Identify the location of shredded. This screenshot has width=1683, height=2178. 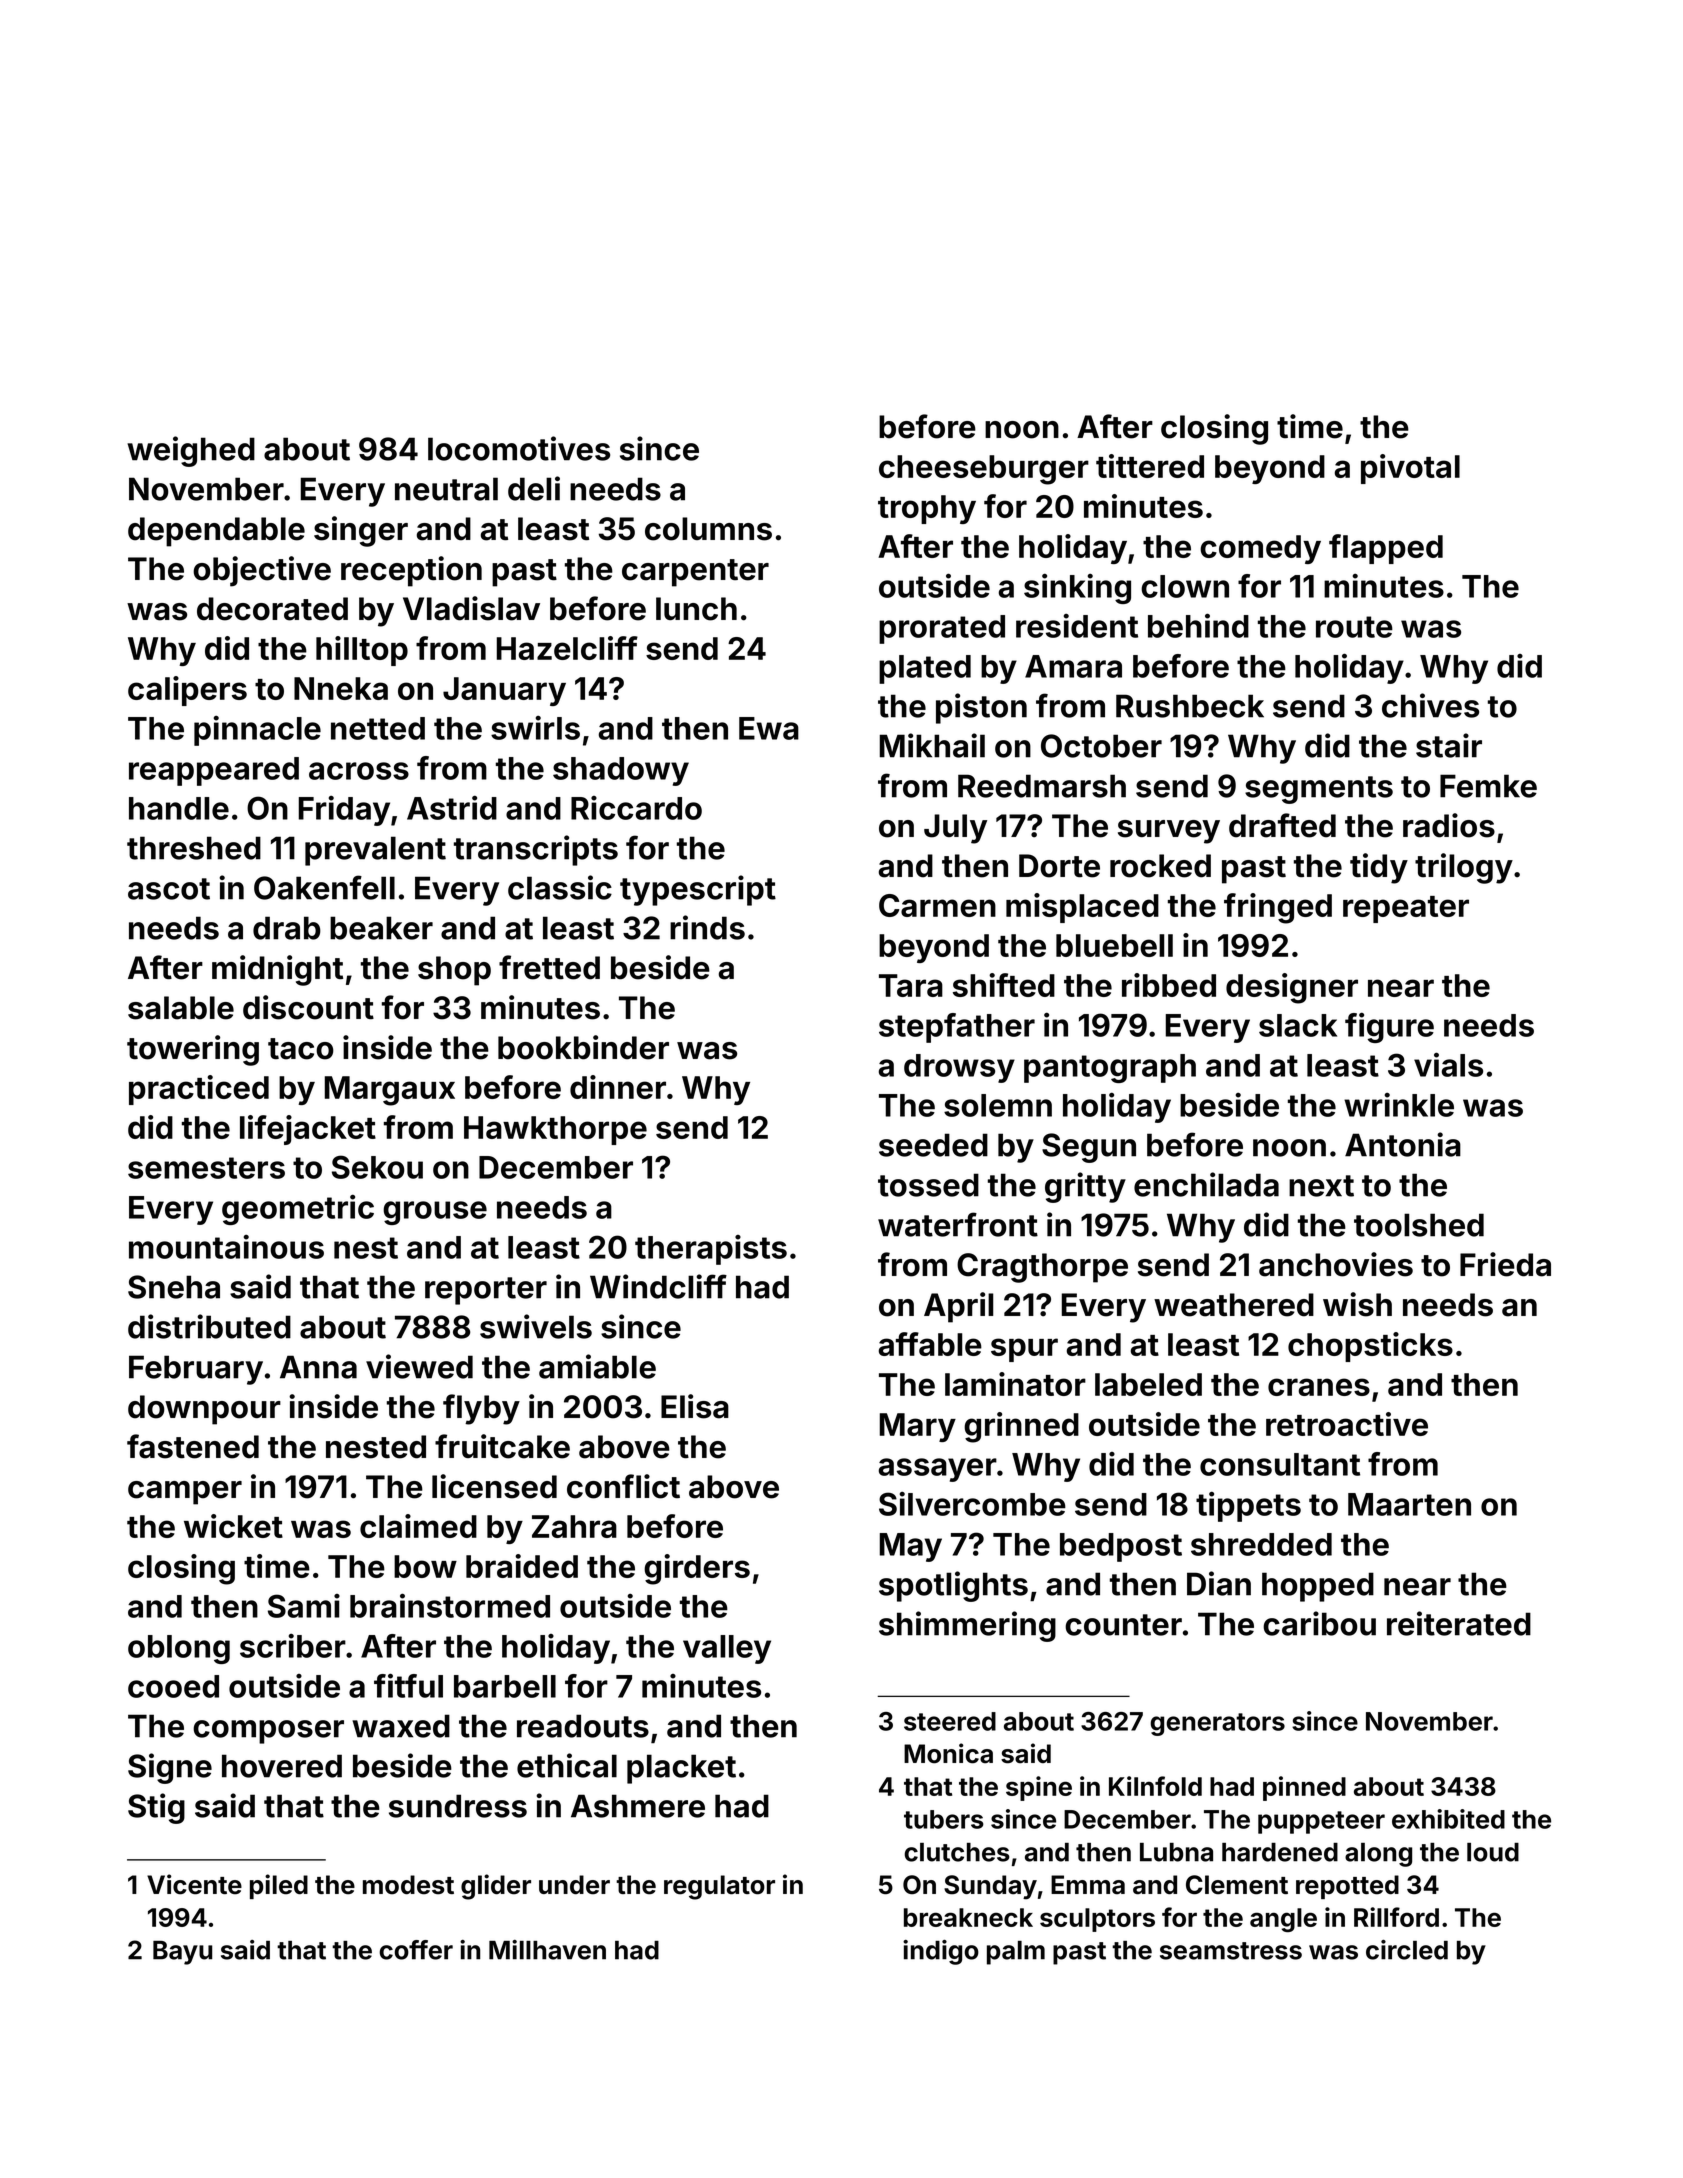
(1261, 1544).
